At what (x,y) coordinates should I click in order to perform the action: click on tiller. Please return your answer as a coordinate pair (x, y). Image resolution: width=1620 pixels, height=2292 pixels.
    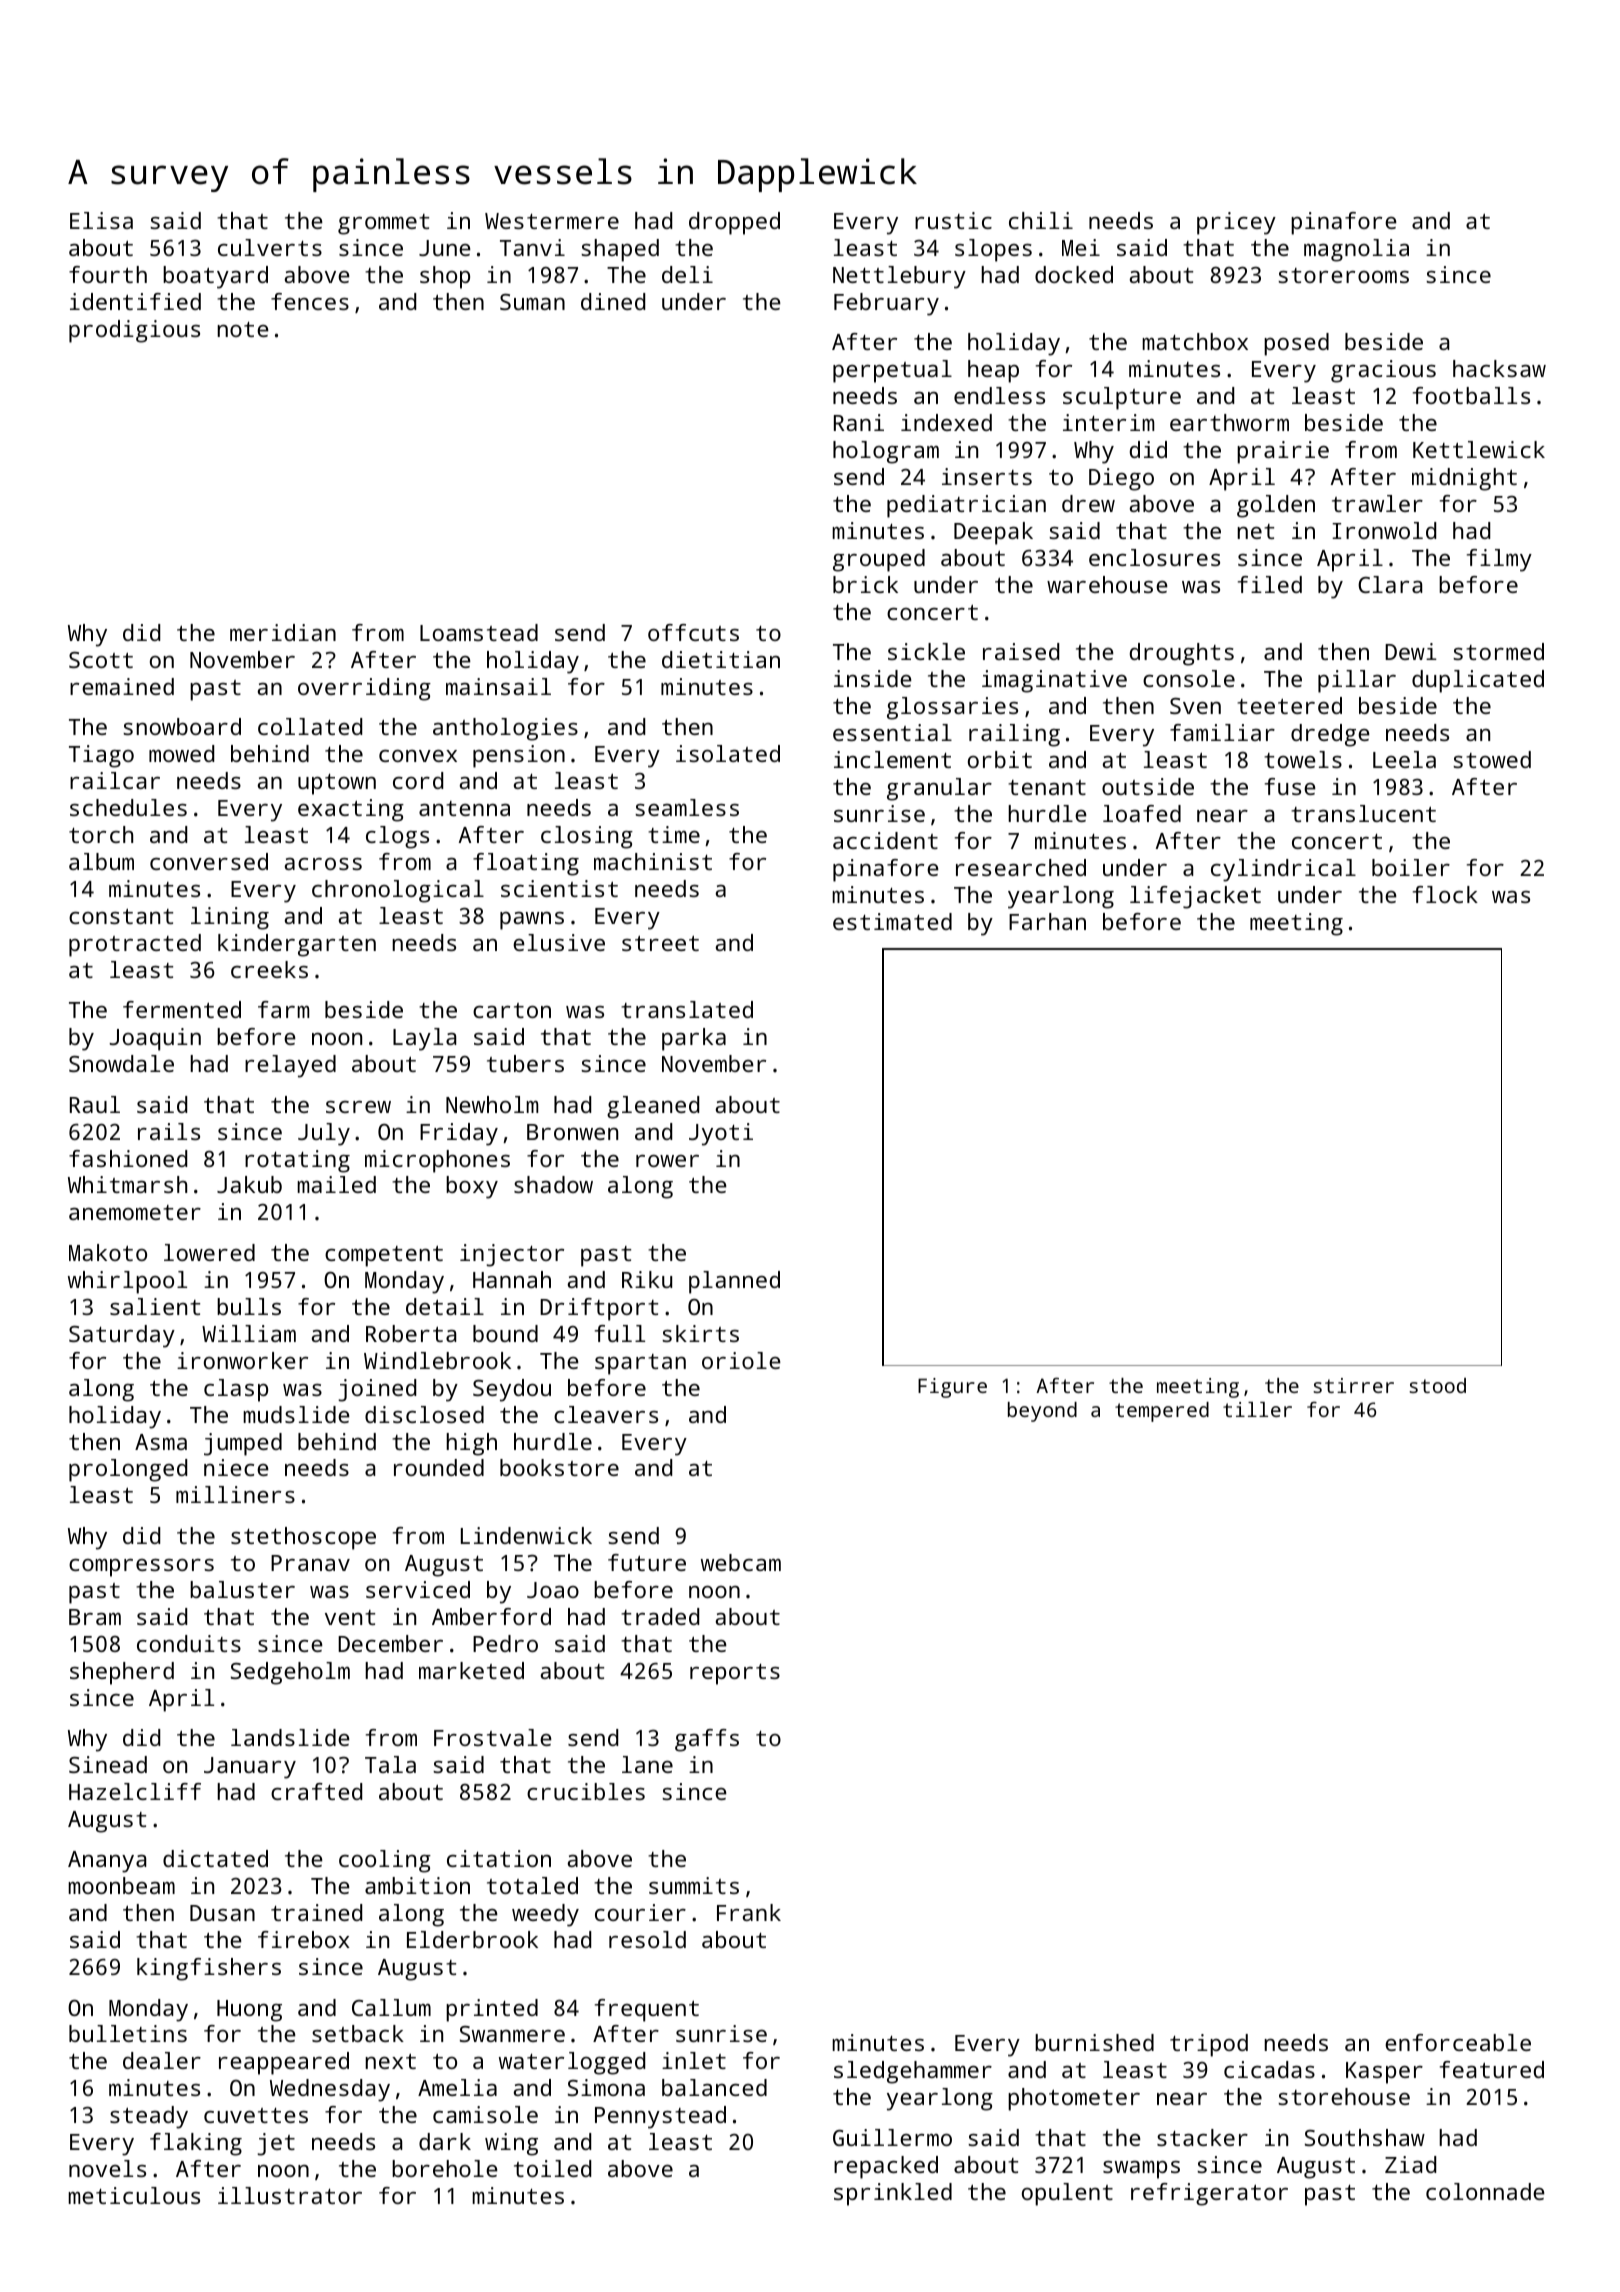
    Looking at the image, I should click on (1257, 1409).
